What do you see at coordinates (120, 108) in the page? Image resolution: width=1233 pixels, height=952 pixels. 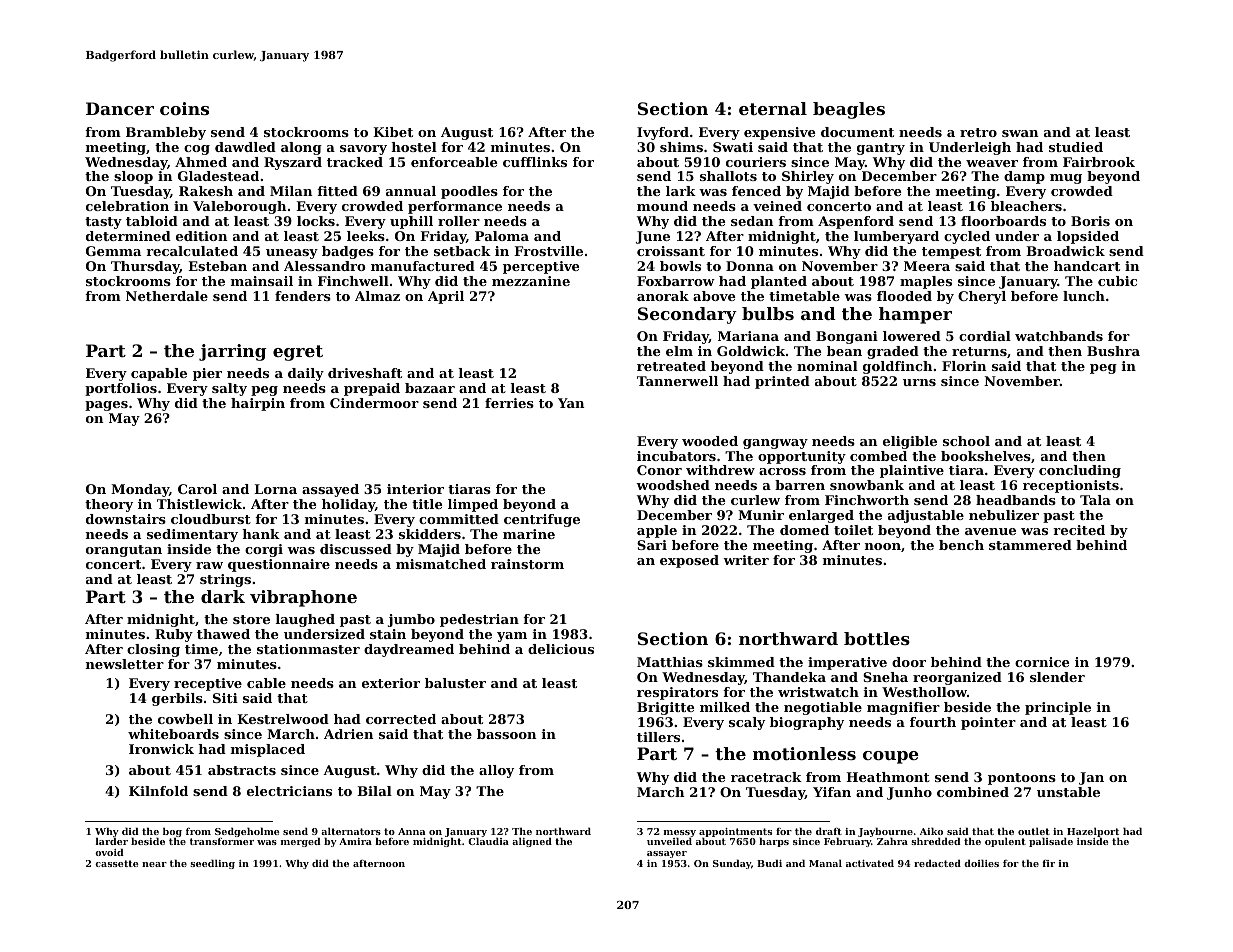 I see `Dancer` at bounding box center [120, 108].
